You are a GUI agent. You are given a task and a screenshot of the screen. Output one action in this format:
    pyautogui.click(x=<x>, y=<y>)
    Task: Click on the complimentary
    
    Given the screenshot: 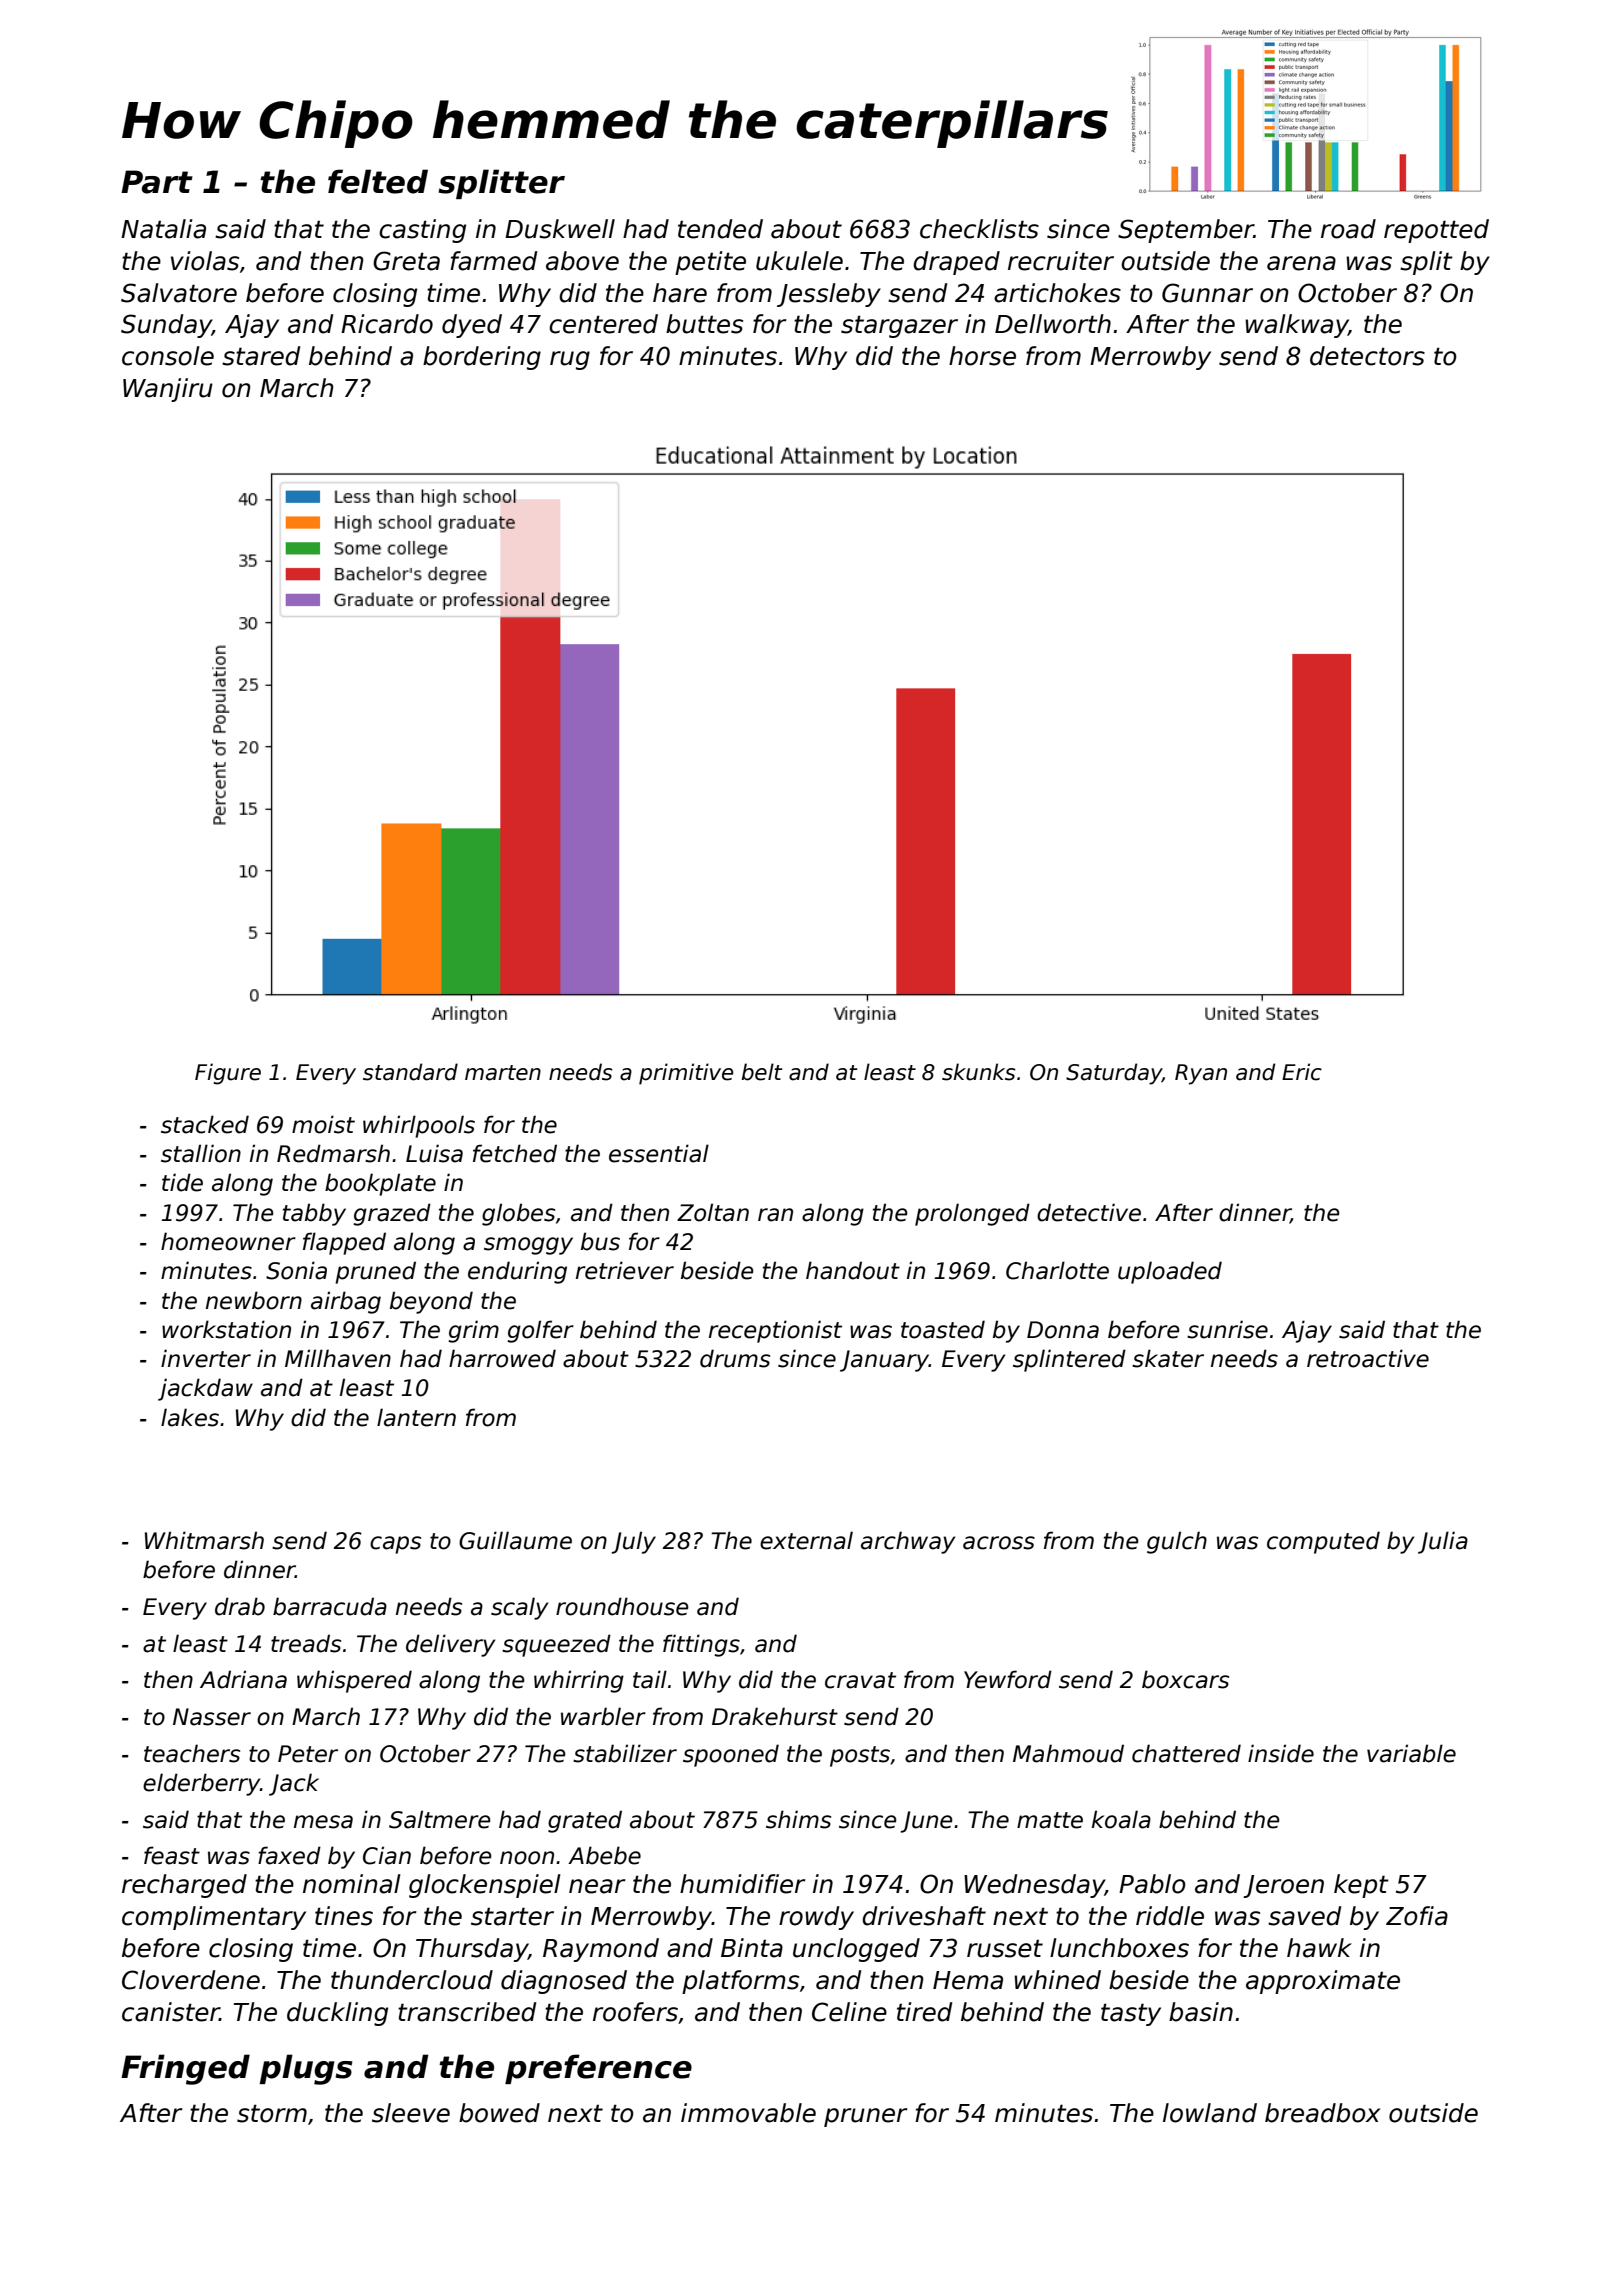 What is the action you would take?
    pyautogui.click(x=214, y=1918)
